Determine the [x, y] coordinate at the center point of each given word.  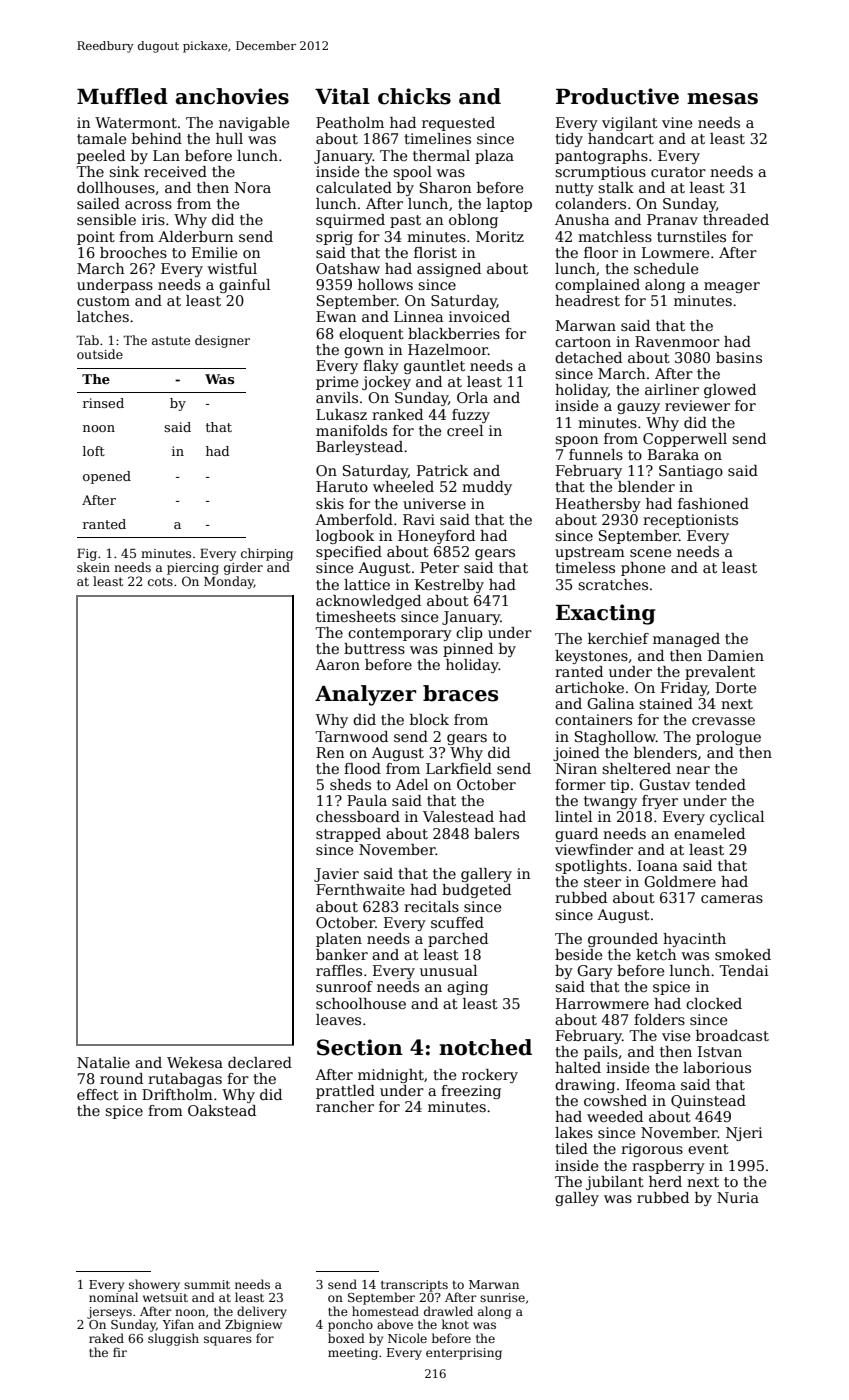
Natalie [103, 1062]
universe [434, 503]
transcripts [414, 1286]
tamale [101, 138]
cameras [732, 899]
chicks [414, 96]
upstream [590, 553]
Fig [87, 555]
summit [207, 1284]
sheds [350, 784]
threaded [736, 219]
